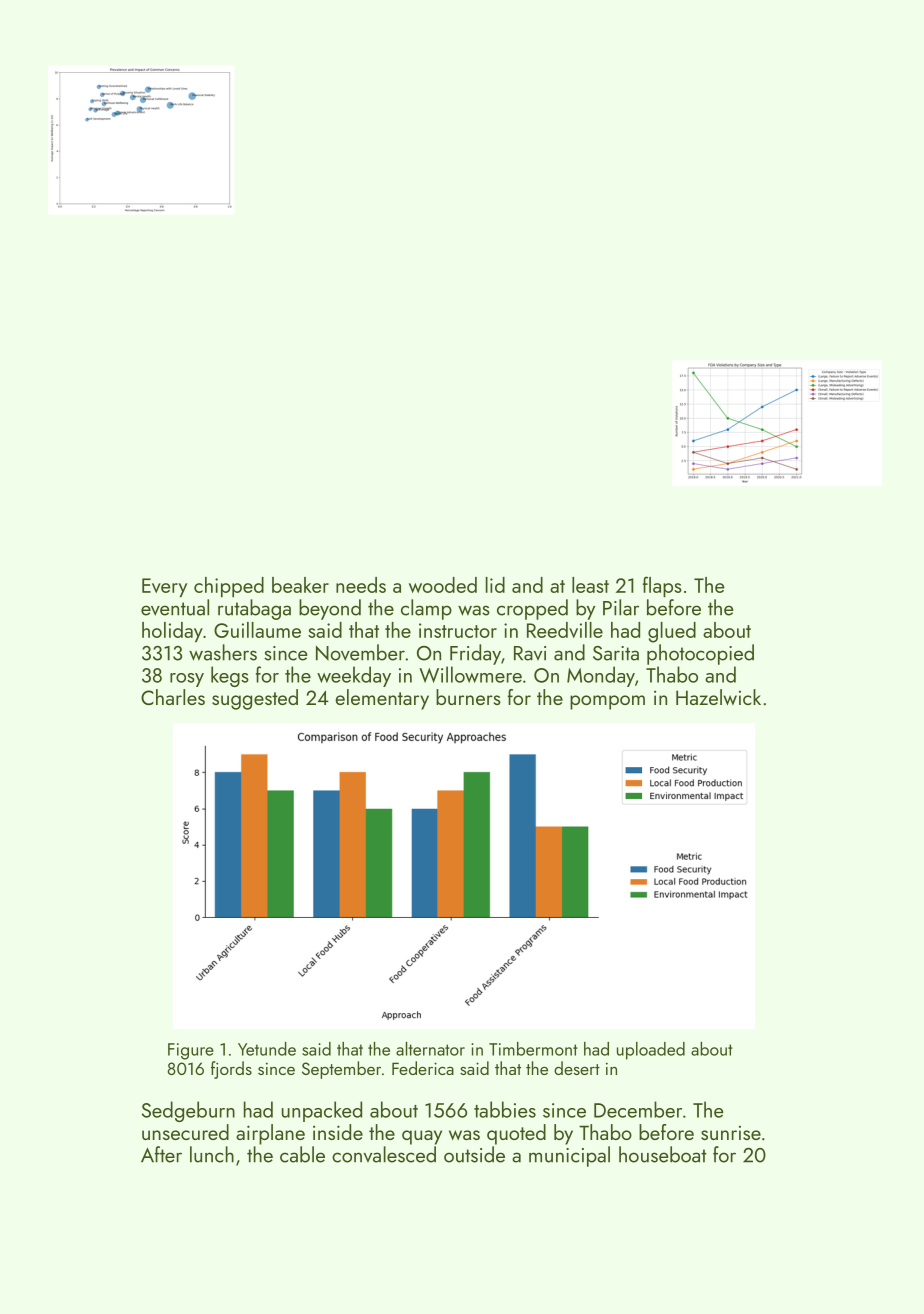 Image resolution: width=924 pixels, height=1314 pixels. I want to click on least, so click(590, 585).
